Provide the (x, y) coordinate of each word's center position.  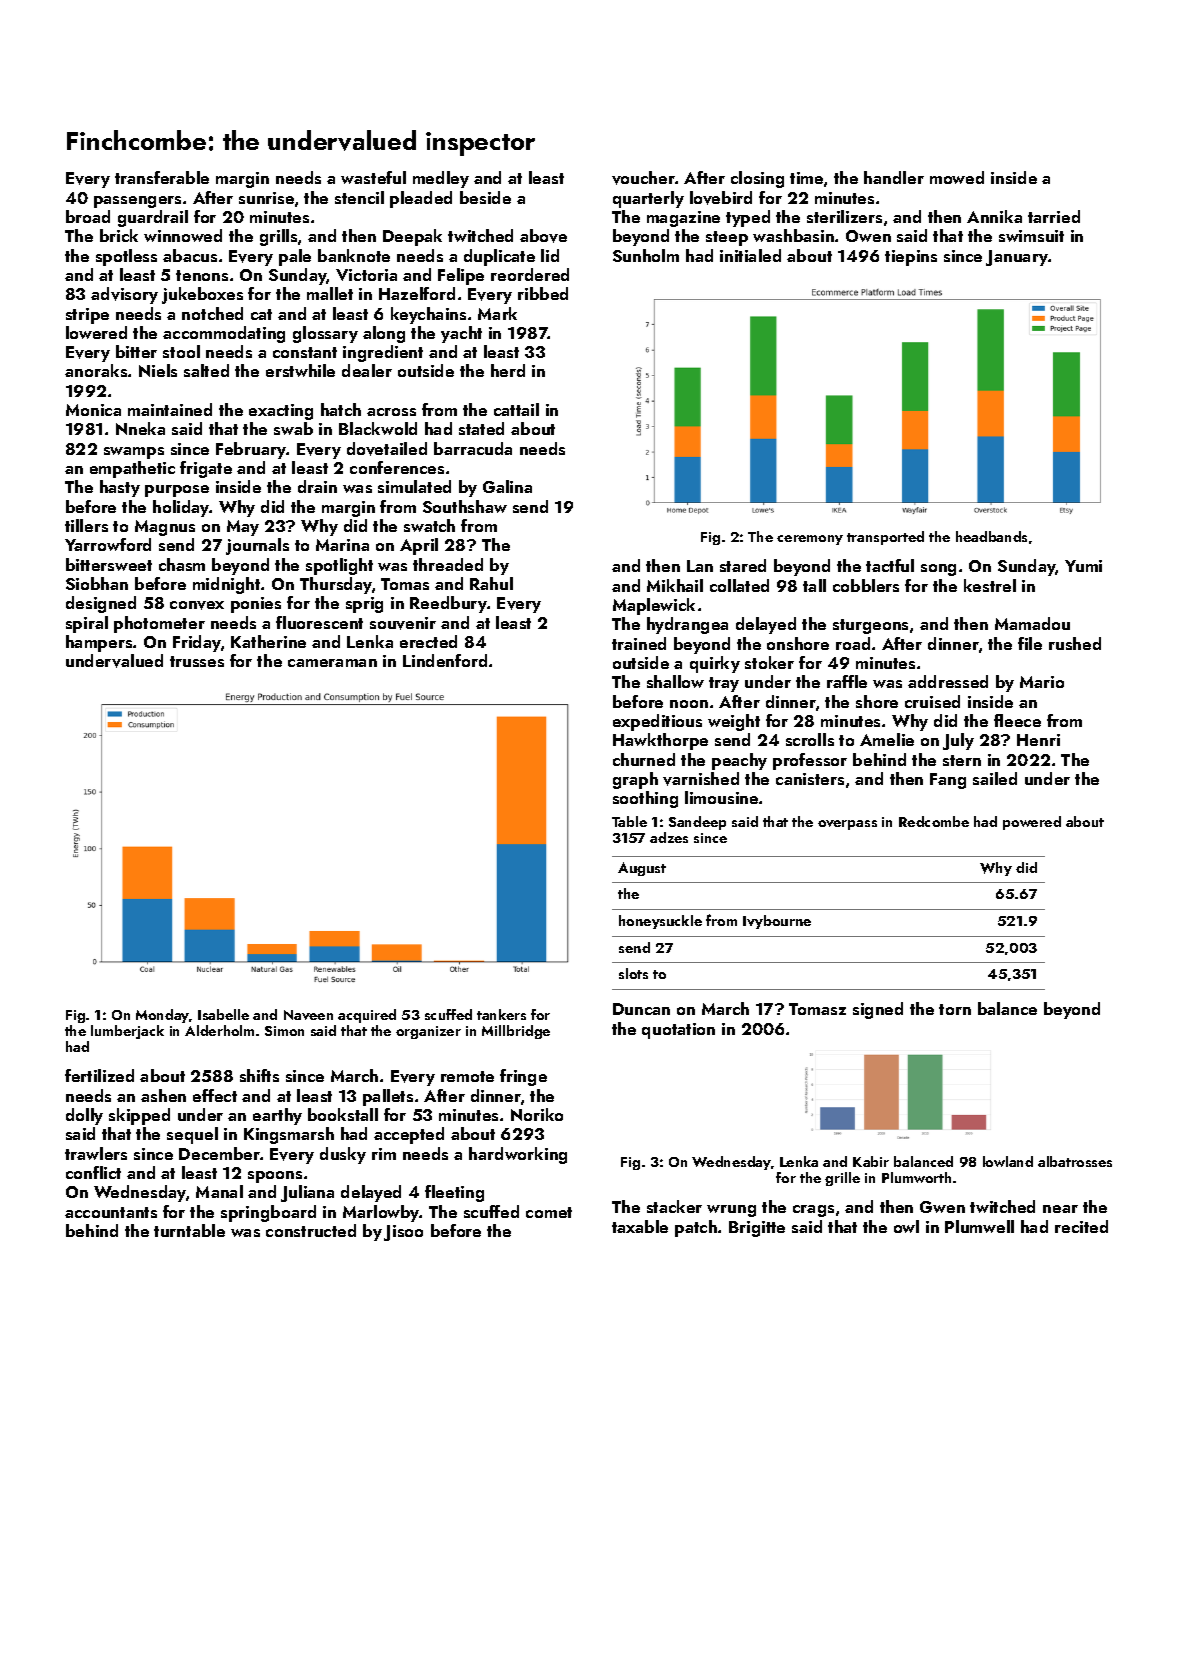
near (1060, 1209)
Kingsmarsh (289, 1135)
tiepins (911, 258)
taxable (640, 1226)
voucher (643, 178)
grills (278, 237)
